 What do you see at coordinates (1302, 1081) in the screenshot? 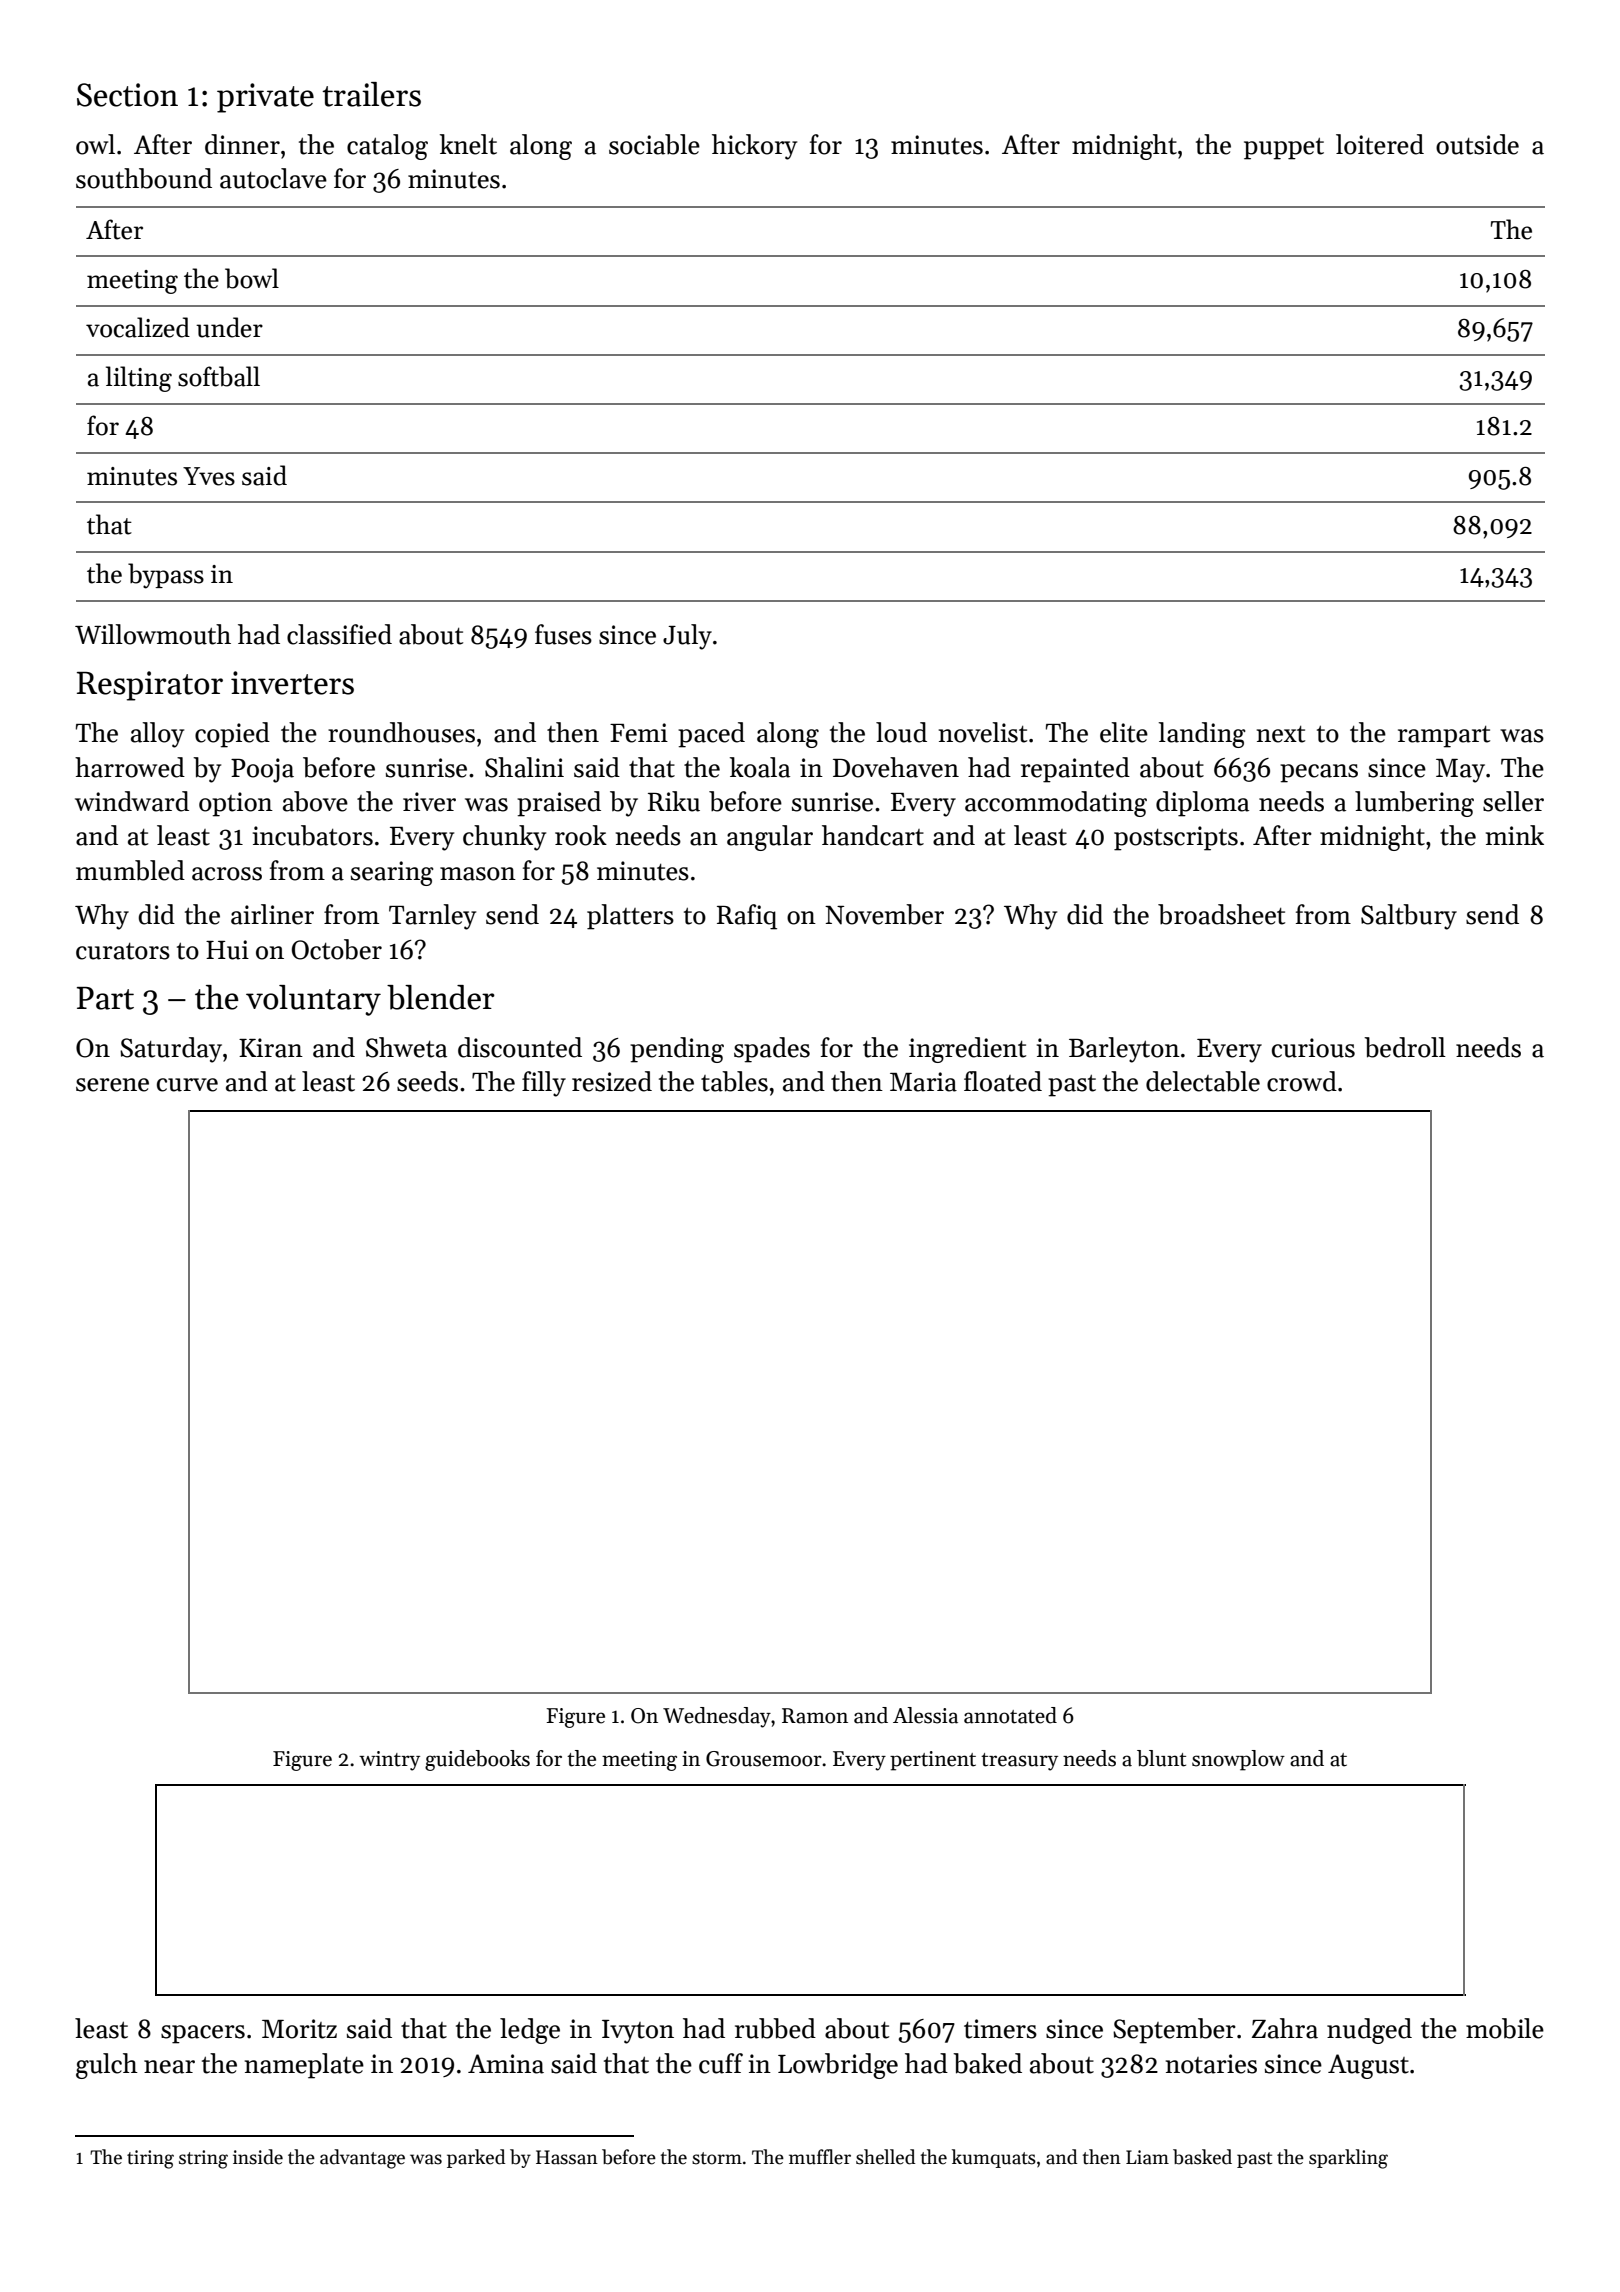
I see `crowd` at bounding box center [1302, 1081].
